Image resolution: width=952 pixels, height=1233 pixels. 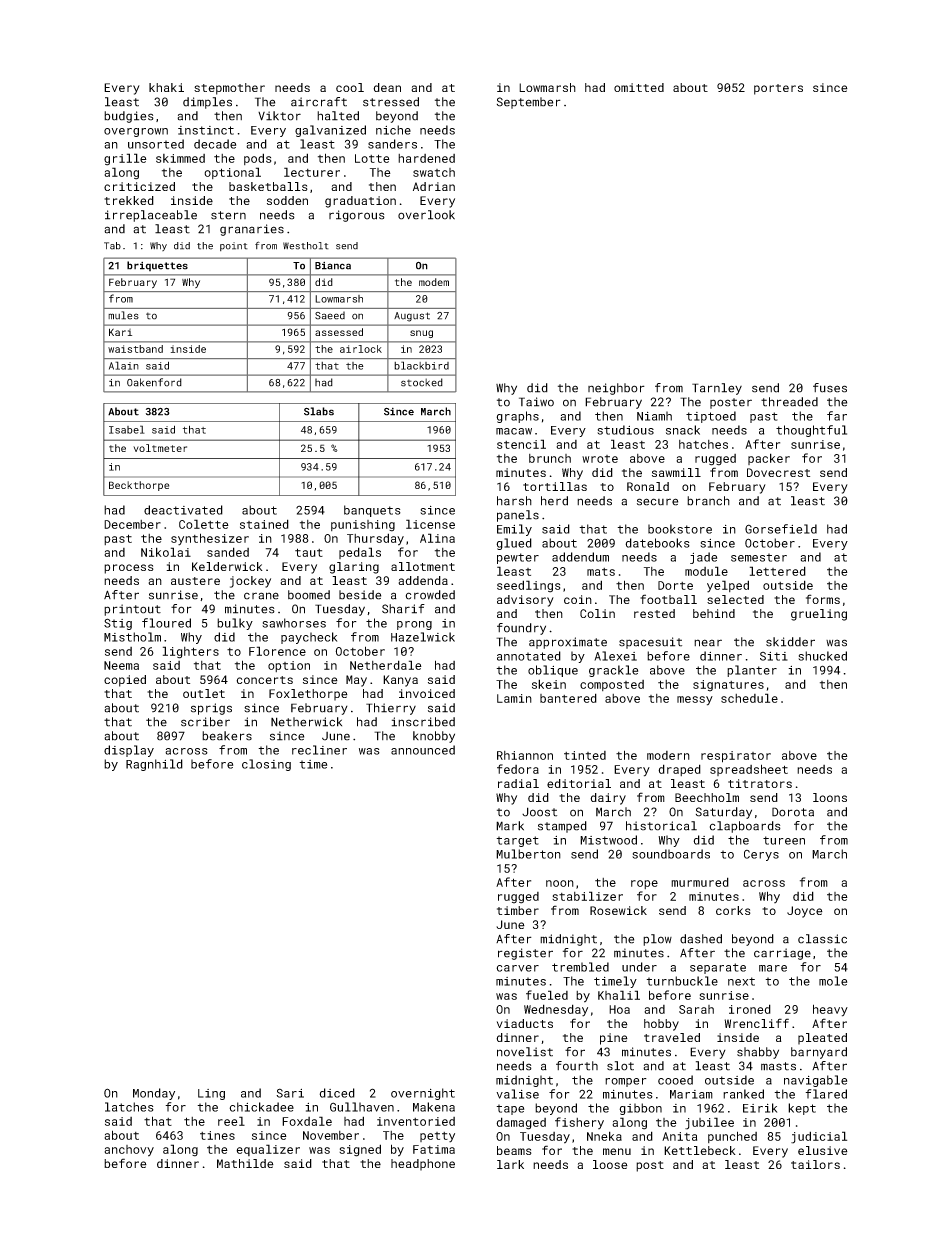 I want to click on Adrian, so click(x=434, y=186).
